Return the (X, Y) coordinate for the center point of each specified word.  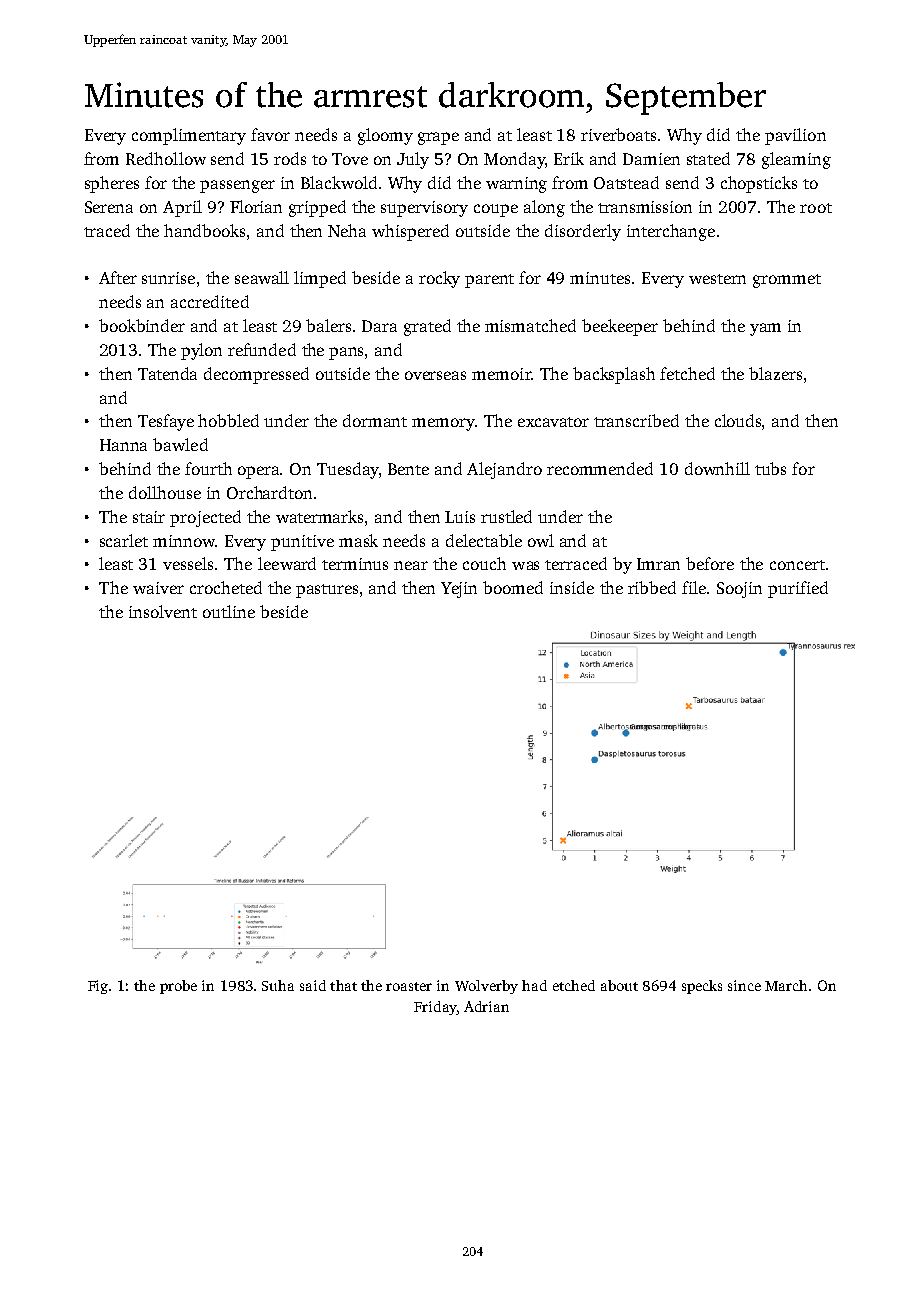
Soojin (739, 590)
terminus (355, 564)
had (534, 985)
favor (270, 134)
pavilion (795, 136)
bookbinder (142, 325)
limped (320, 279)
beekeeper (620, 327)
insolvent (163, 611)
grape (438, 138)
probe (178, 987)
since (744, 985)
